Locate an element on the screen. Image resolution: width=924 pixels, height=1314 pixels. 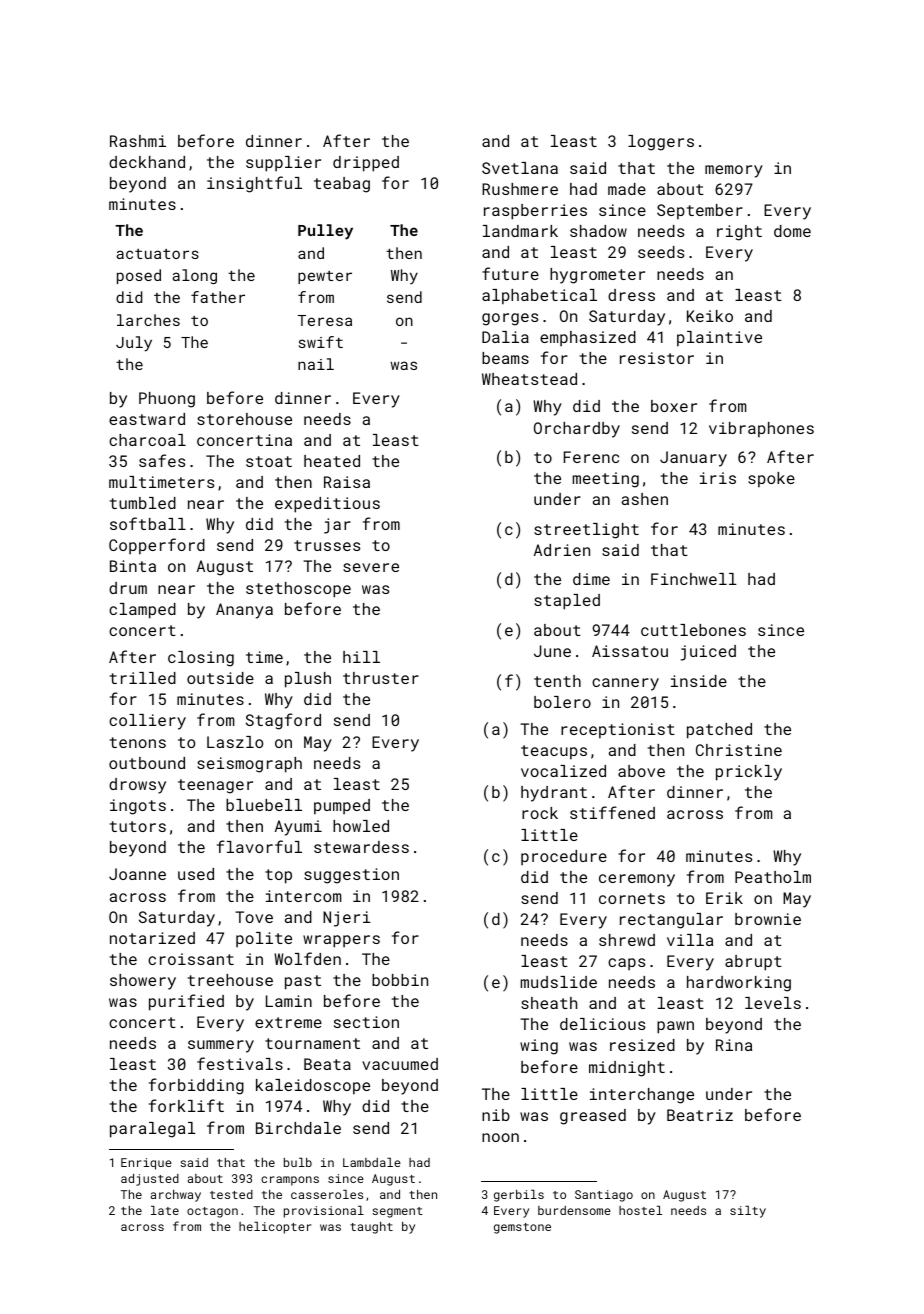
patched is located at coordinates (719, 731).
